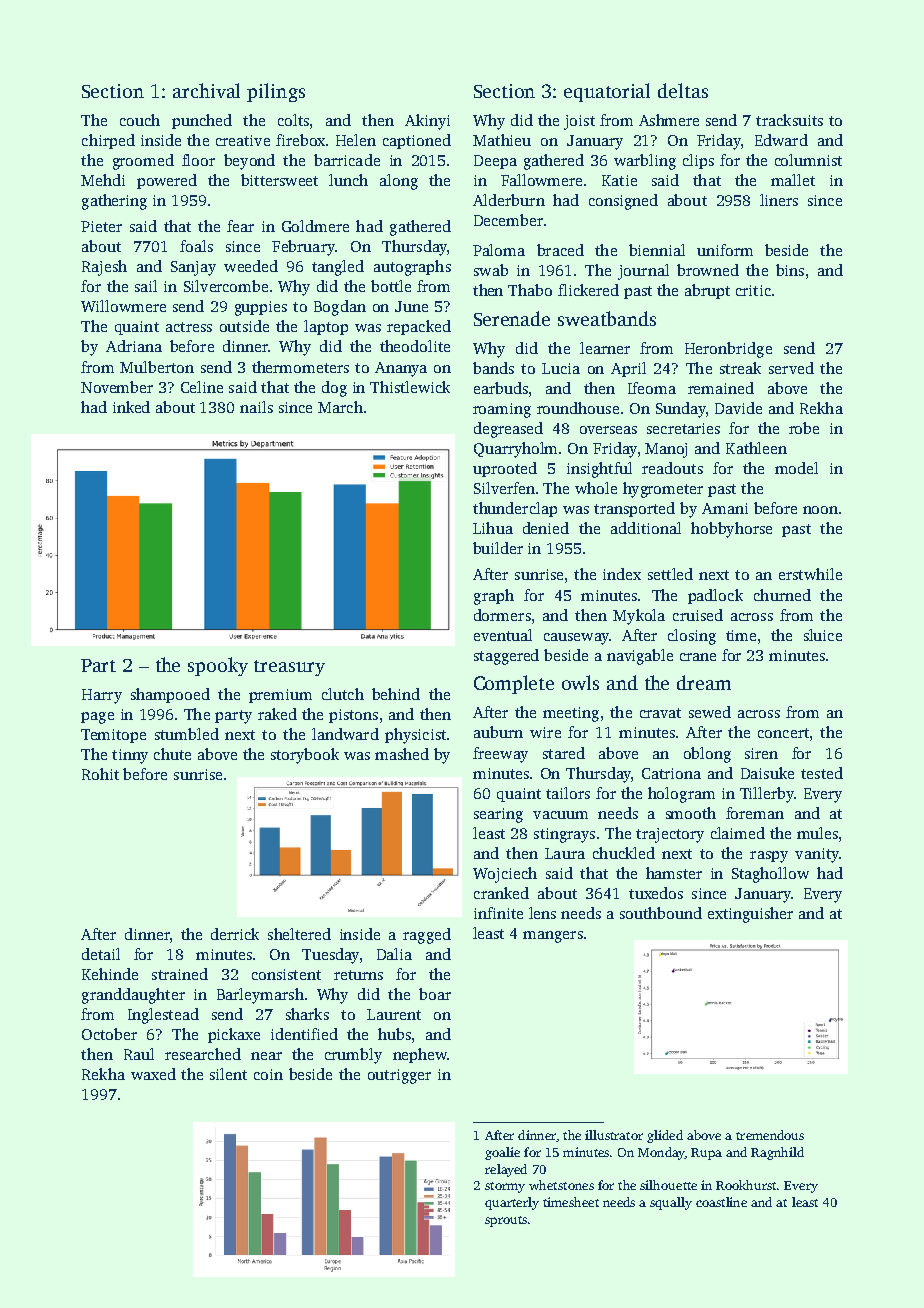  Describe the element at coordinates (100, 774) in the screenshot. I see `Rohit` at that location.
